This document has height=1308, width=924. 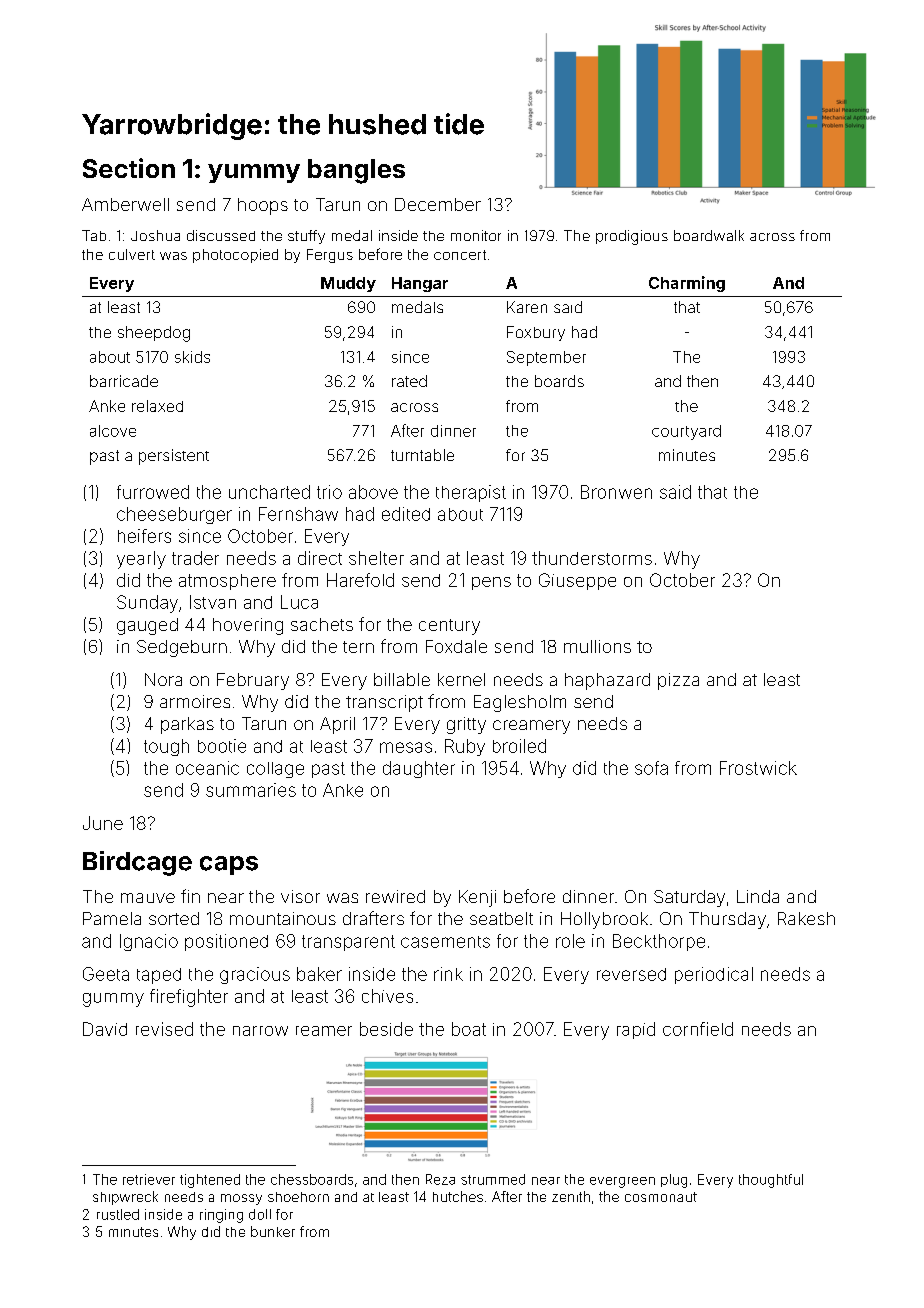 What do you see at coordinates (356, 171) in the document?
I see `bangles` at bounding box center [356, 171].
